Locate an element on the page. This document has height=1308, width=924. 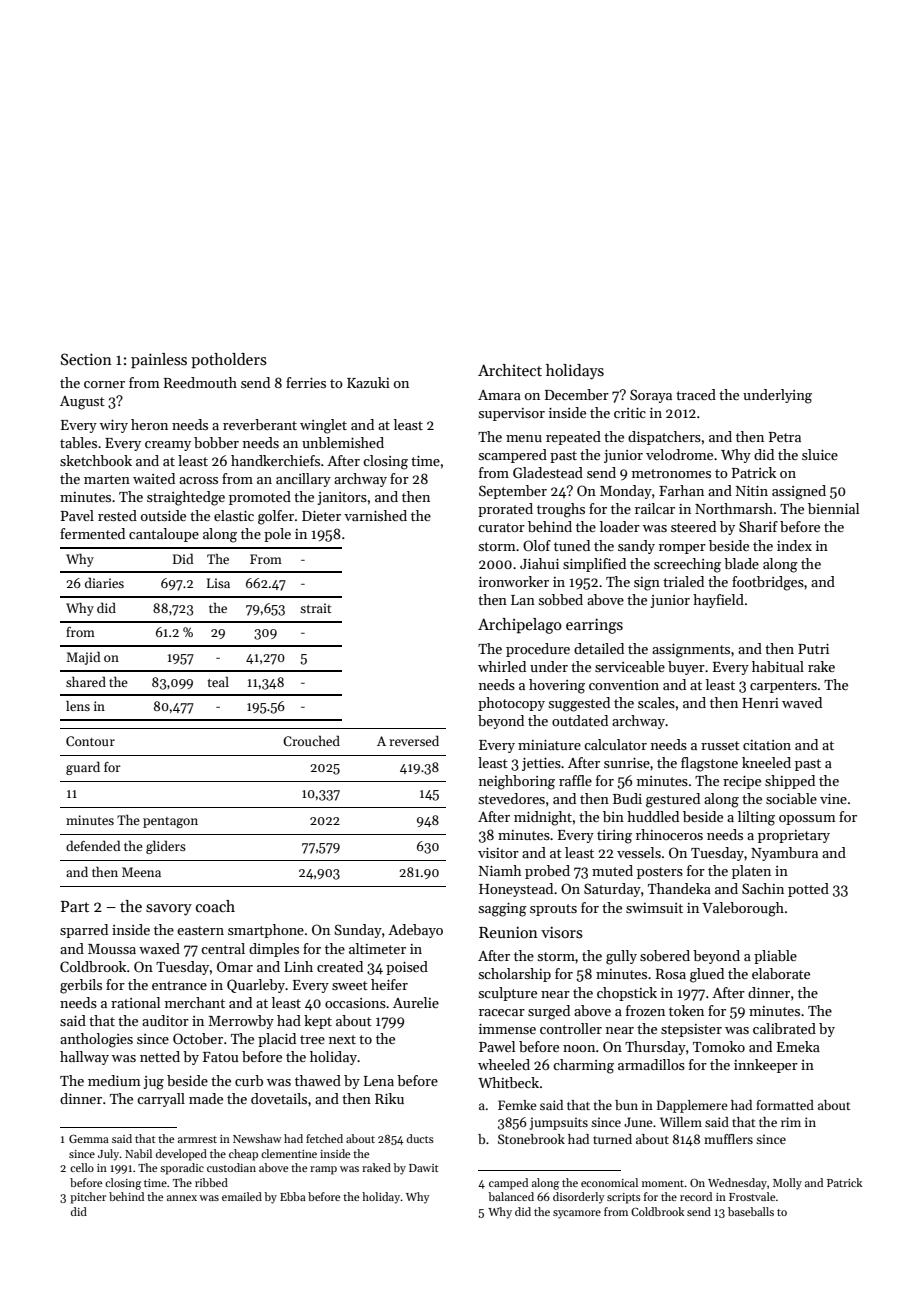
elaborate is located at coordinates (781, 973).
